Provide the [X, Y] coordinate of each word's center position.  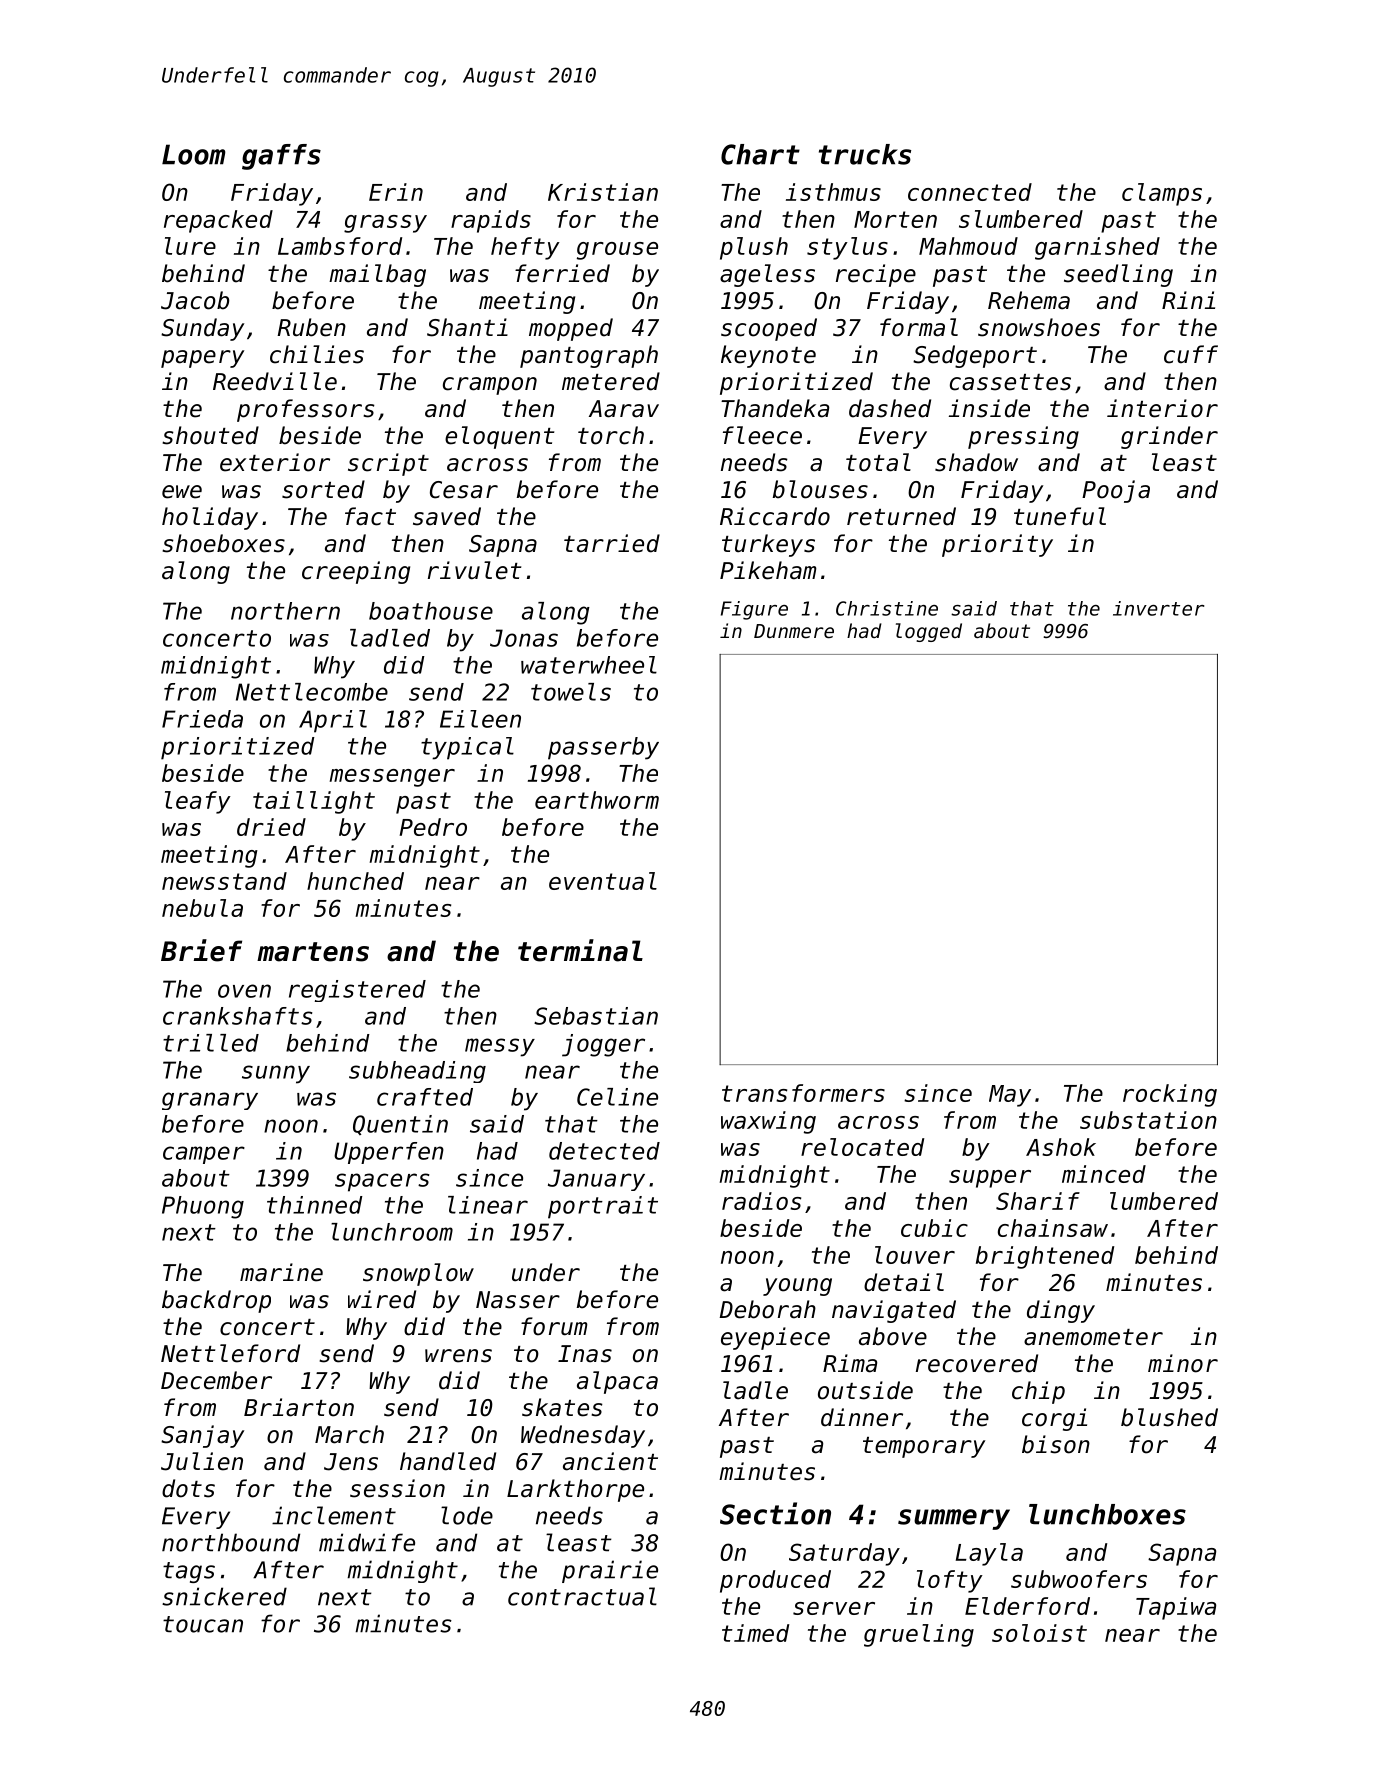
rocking [1170, 1095]
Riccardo [775, 516]
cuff [1191, 354]
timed [755, 1633]
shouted [210, 435]
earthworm [597, 800]
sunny [276, 1074]
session [397, 1488]
